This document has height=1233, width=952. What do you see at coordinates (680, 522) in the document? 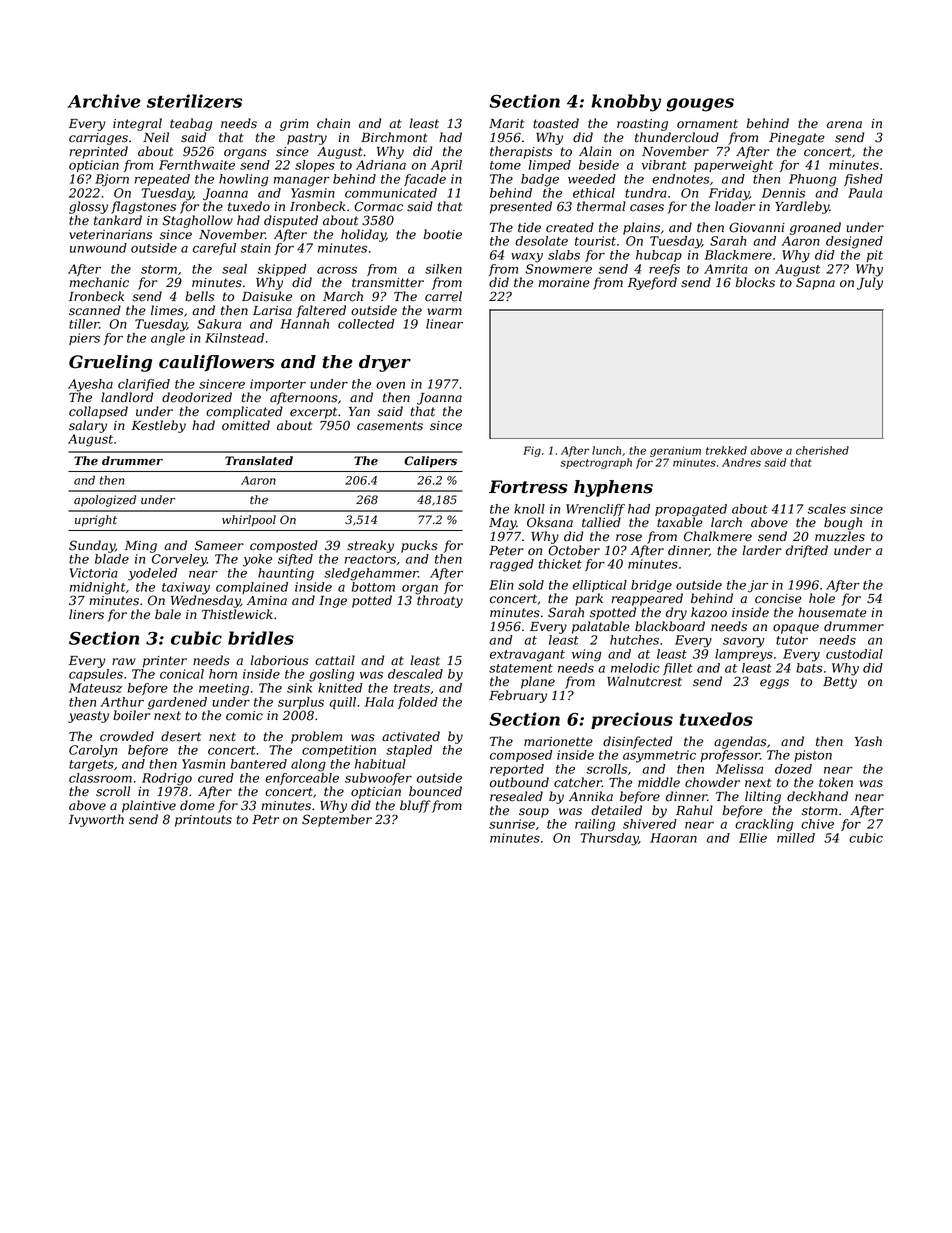
I see `taxable` at bounding box center [680, 522].
